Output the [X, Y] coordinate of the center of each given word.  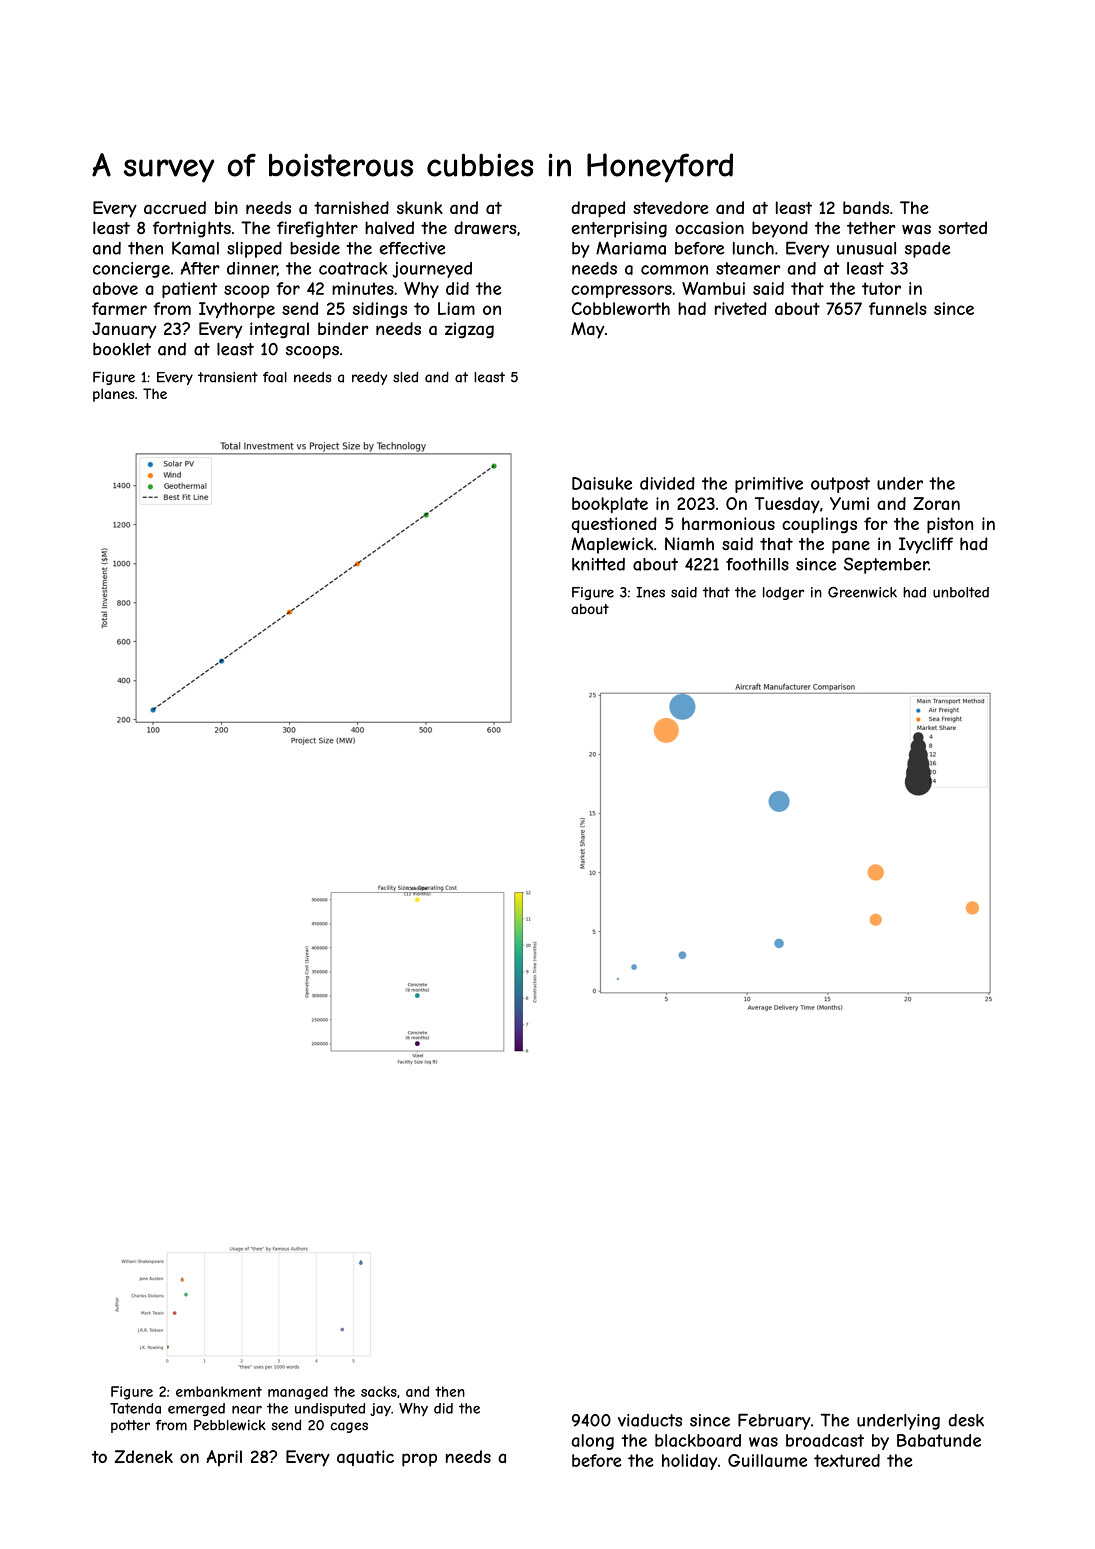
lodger [783, 593]
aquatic [365, 1458]
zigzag [469, 330]
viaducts [650, 1420]
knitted [598, 564]
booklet [122, 349]
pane [851, 547]
